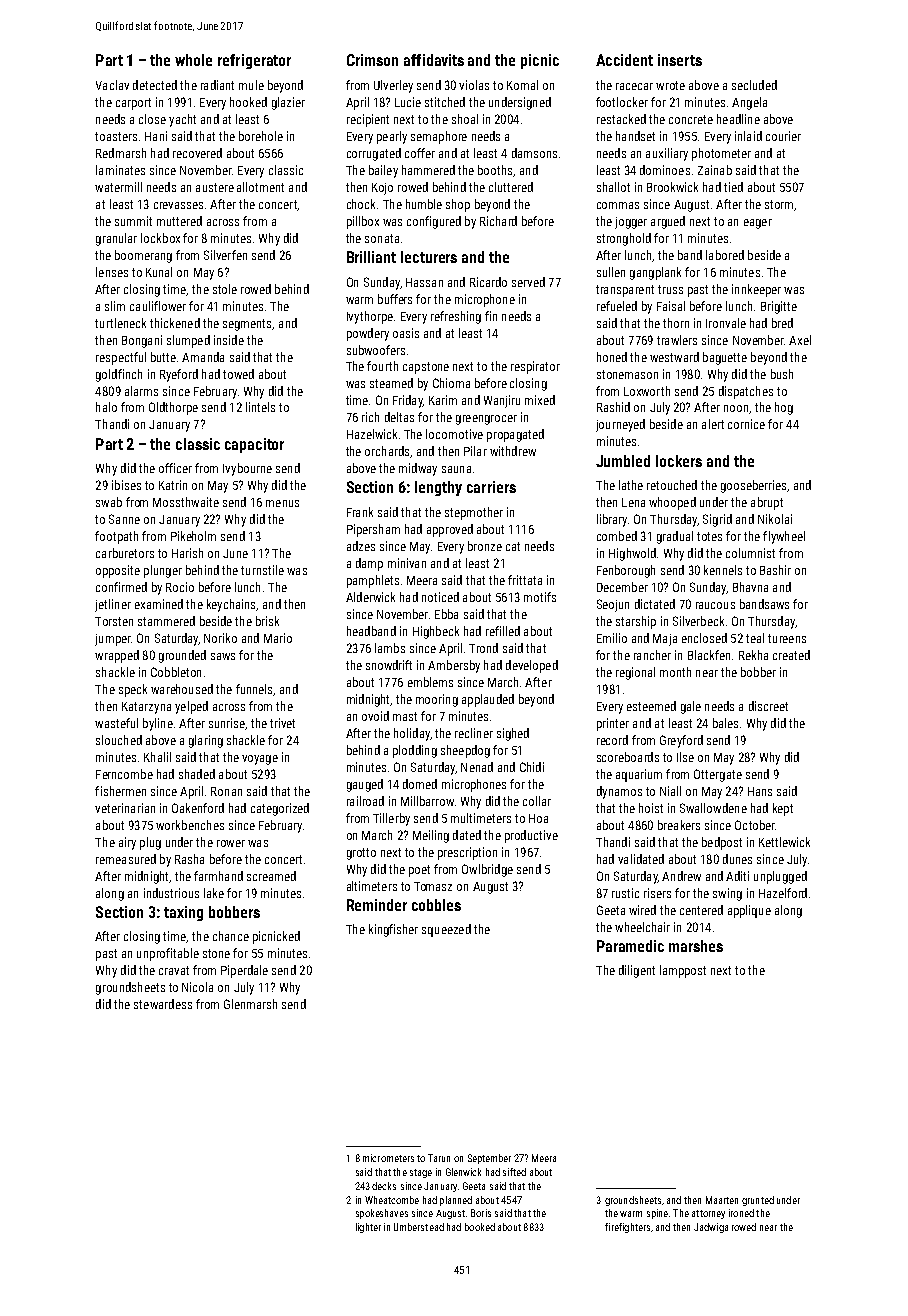 This screenshot has height=1316, width=908. I want to click on fourth, so click(382, 366).
